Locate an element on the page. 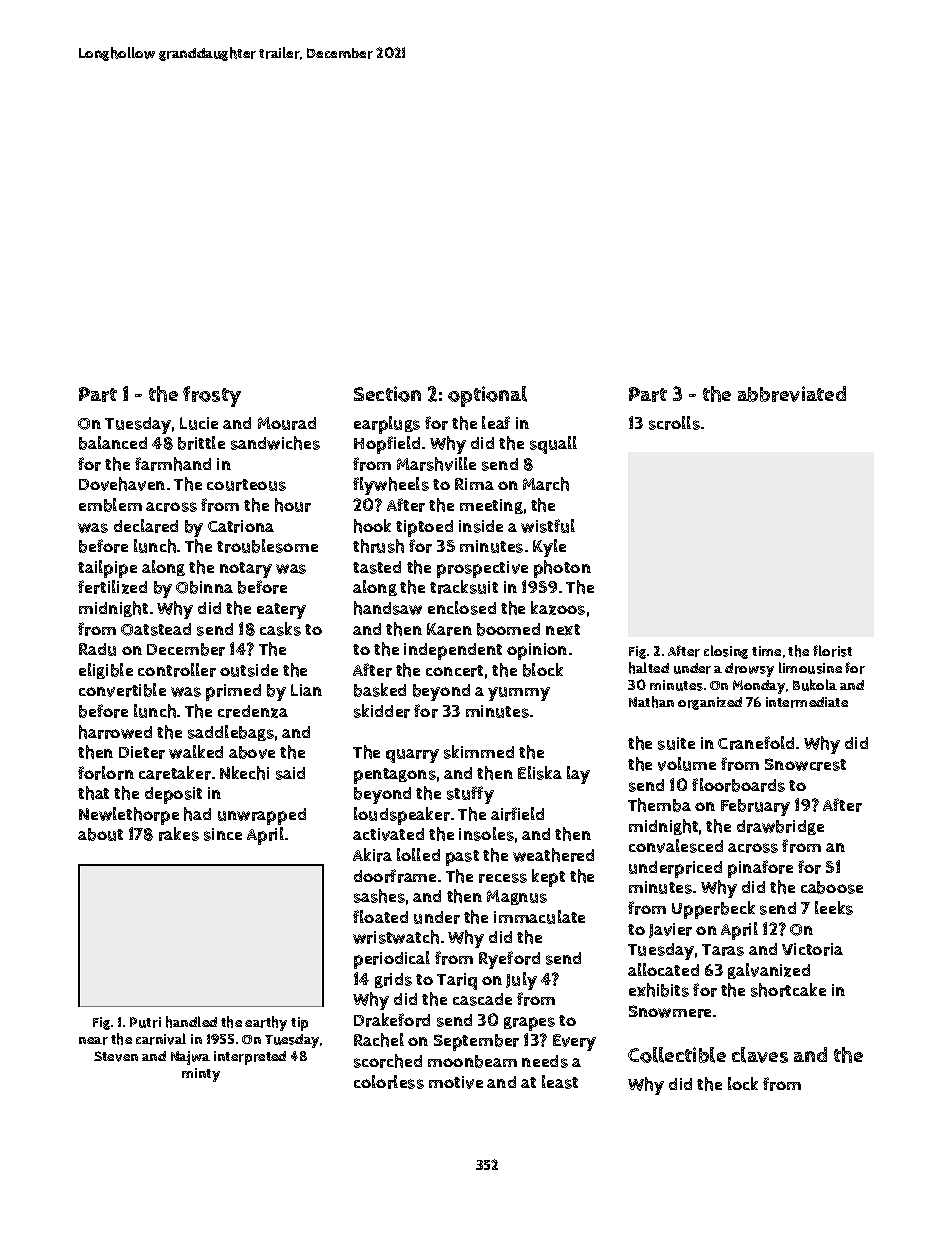 Image resolution: width=952 pixels, height=1233 pixels. sashes is located at coordinates (379, 896).
